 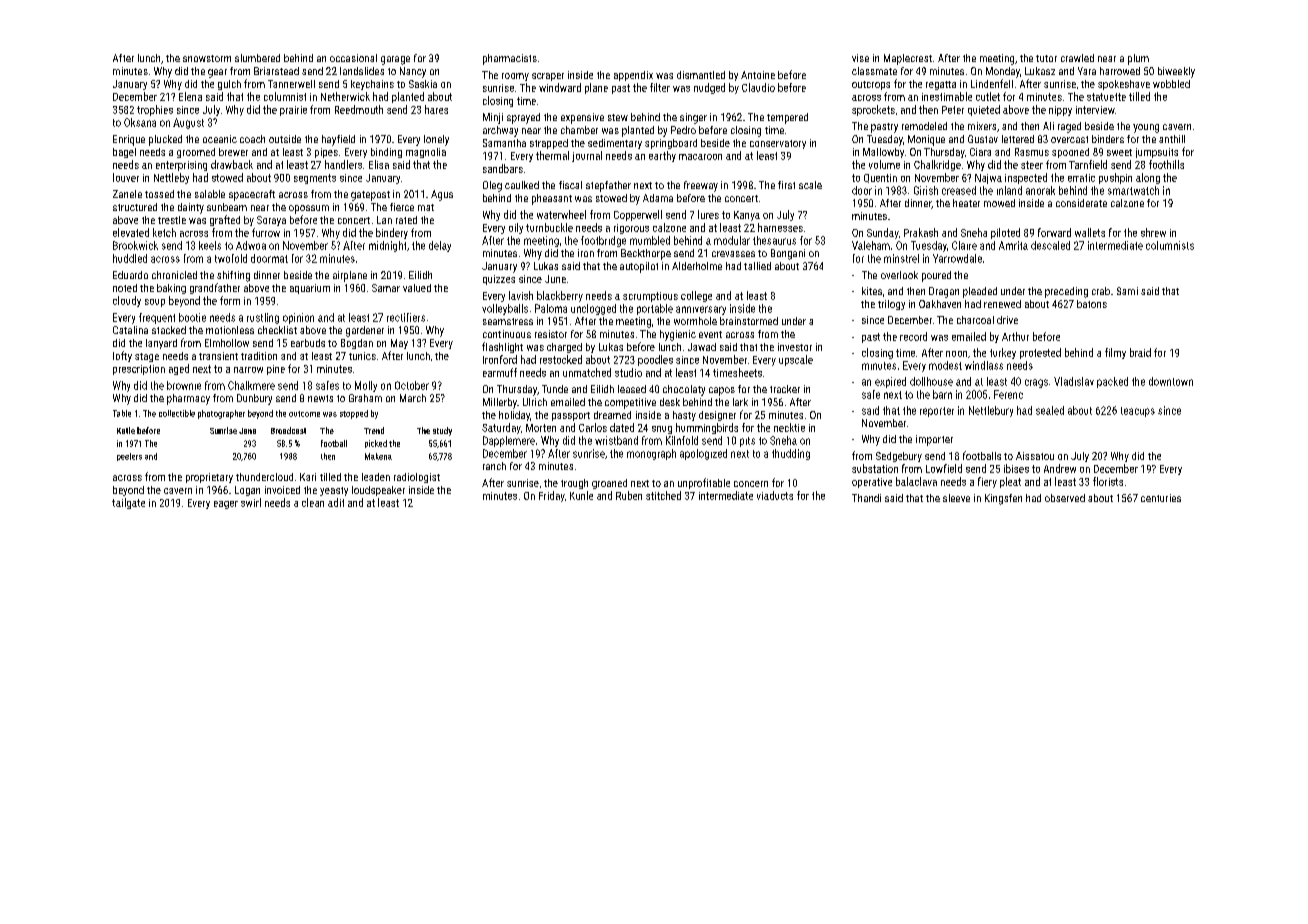 What do you see at coordinates (192, 317) in the image?
I see `bootie` at bounding box center [192, 317].
